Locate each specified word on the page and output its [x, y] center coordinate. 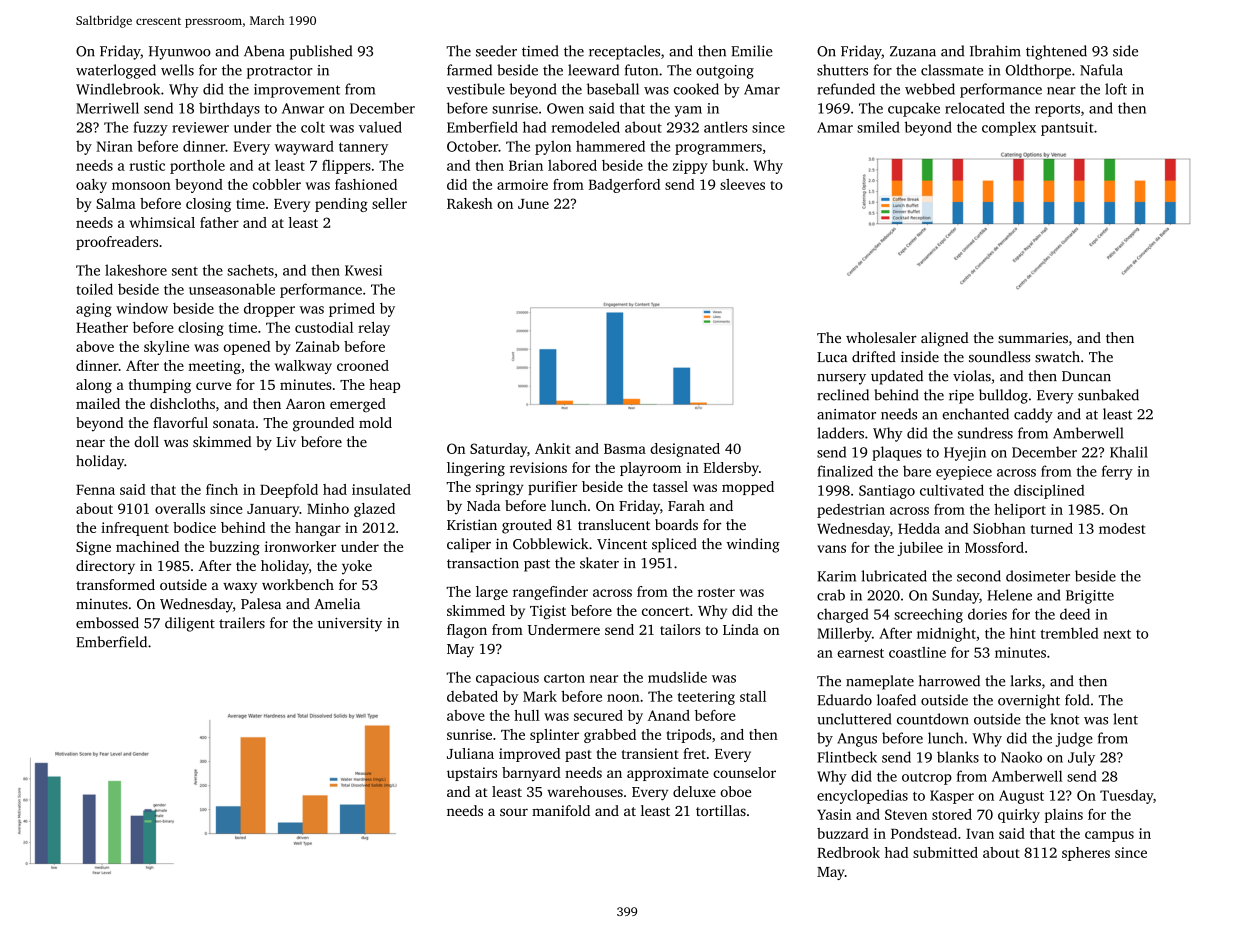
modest [1122, 528]
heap [384, 386]
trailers [242, 623]
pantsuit [1067, 129]
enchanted [975, 414]
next [1117, 634]
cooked [696, 89]
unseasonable [232, 289]
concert [665, 611]
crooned [363, 365]
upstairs [472, 774]
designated [685, 450]
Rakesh [470, 203]
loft [1116, 89]
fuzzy [150, 128]
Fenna [95, 490]
